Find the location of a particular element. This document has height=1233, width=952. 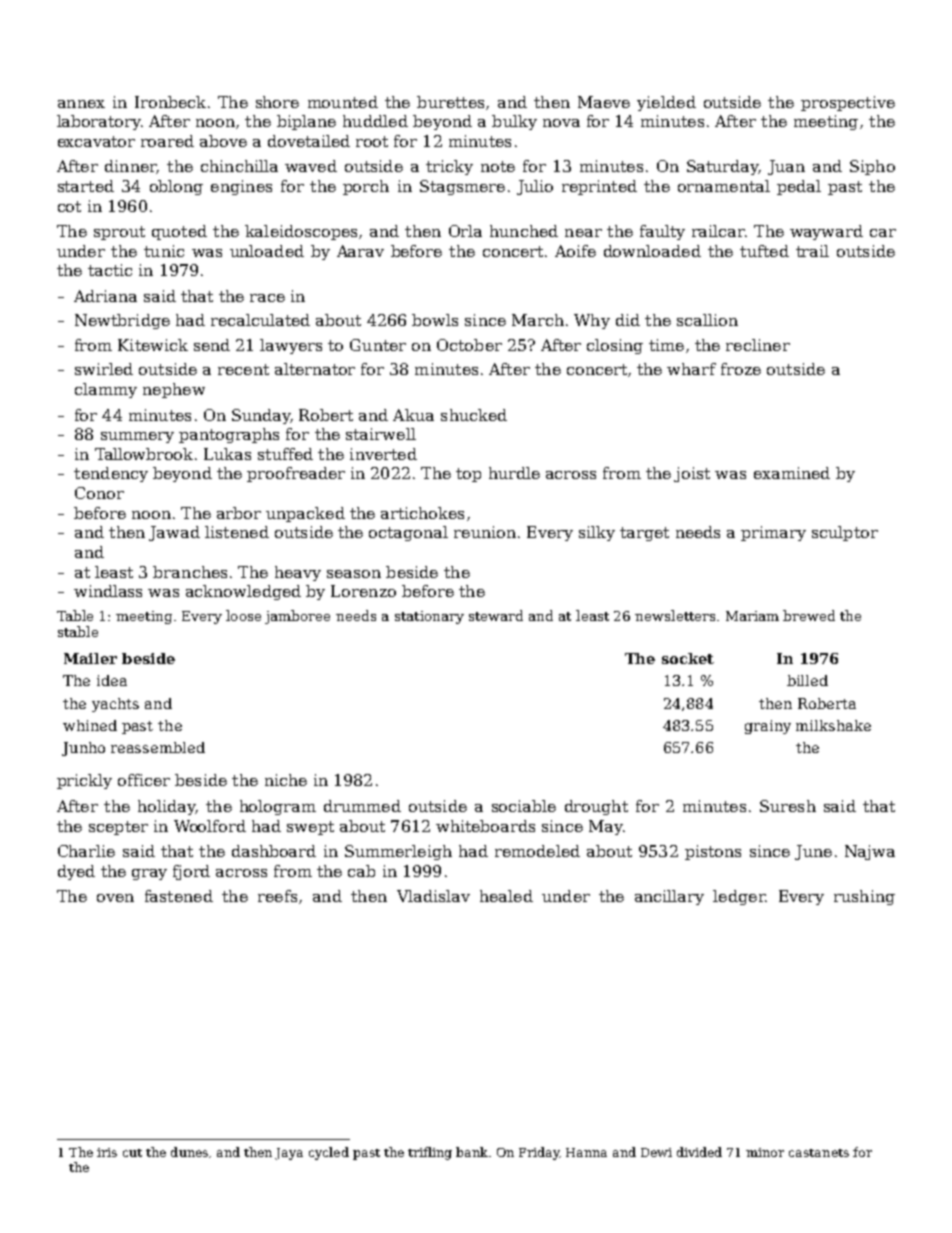

prospective is located at coordinates (848, 103).
